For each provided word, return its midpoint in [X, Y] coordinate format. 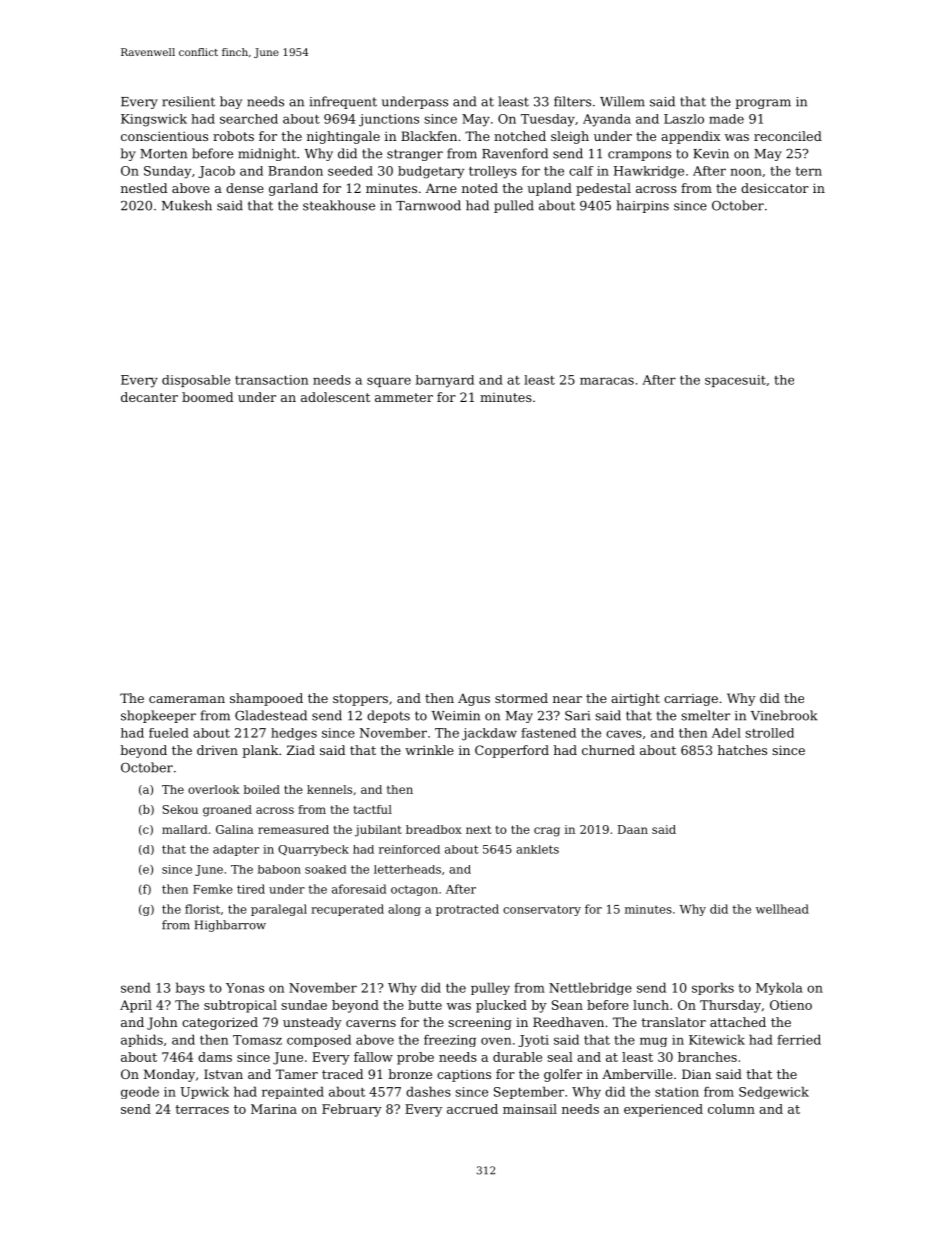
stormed [521, 698]
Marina [274, 1109]
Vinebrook [784, 715]
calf [581, 171]
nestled [144, 188]
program [763, 104]
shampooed [266, 699]
